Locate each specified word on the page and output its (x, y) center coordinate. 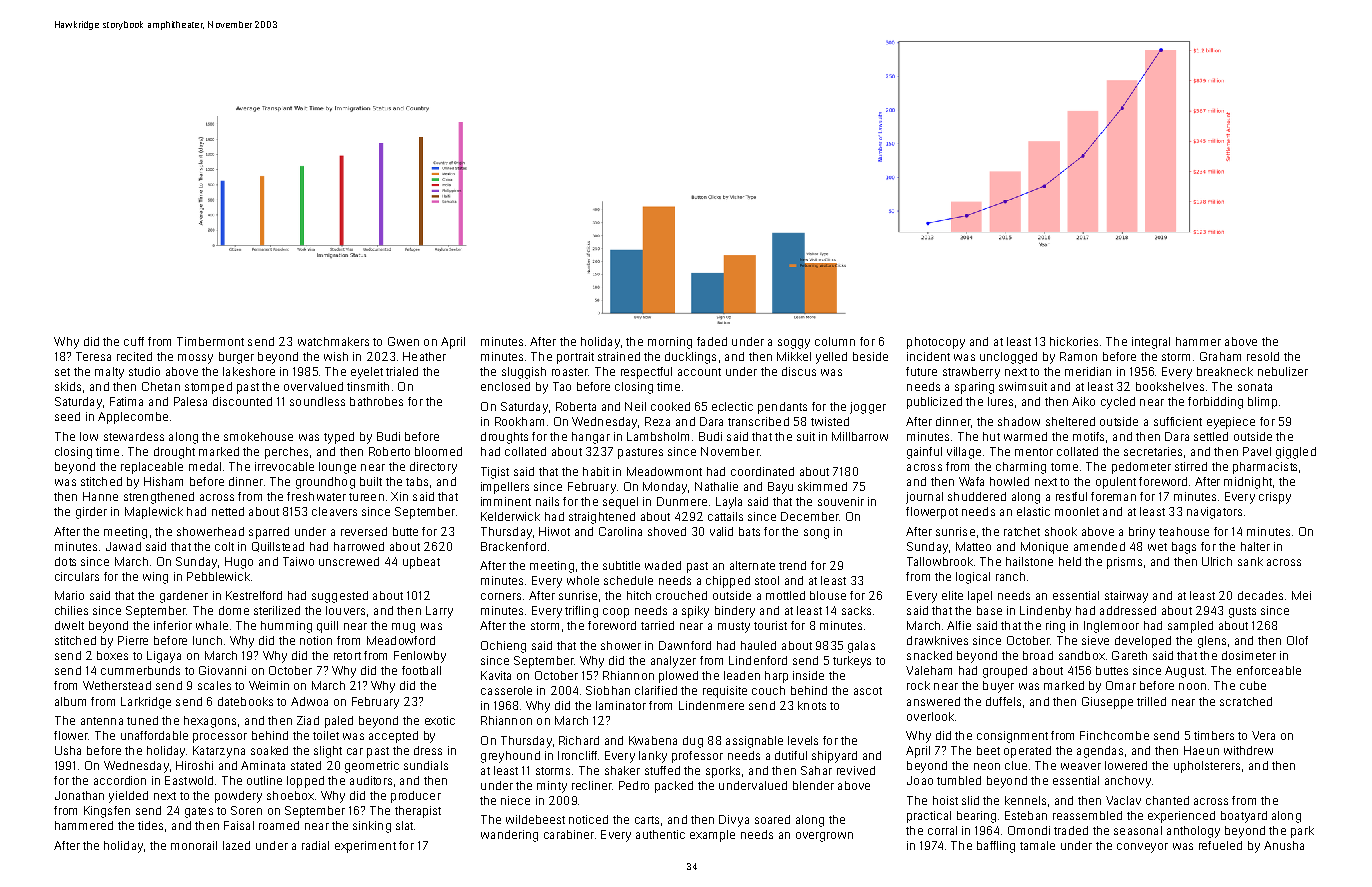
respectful (646, 373)
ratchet (1022, 531)
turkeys (852, 662)
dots (65, 561)
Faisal (239, 825)
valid (721, 531)
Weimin (269, 685)
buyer (998, 687)
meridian (1088, 371)
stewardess (134, 436)
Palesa (190, 401)
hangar (591, 438)
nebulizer (1283, 371)
